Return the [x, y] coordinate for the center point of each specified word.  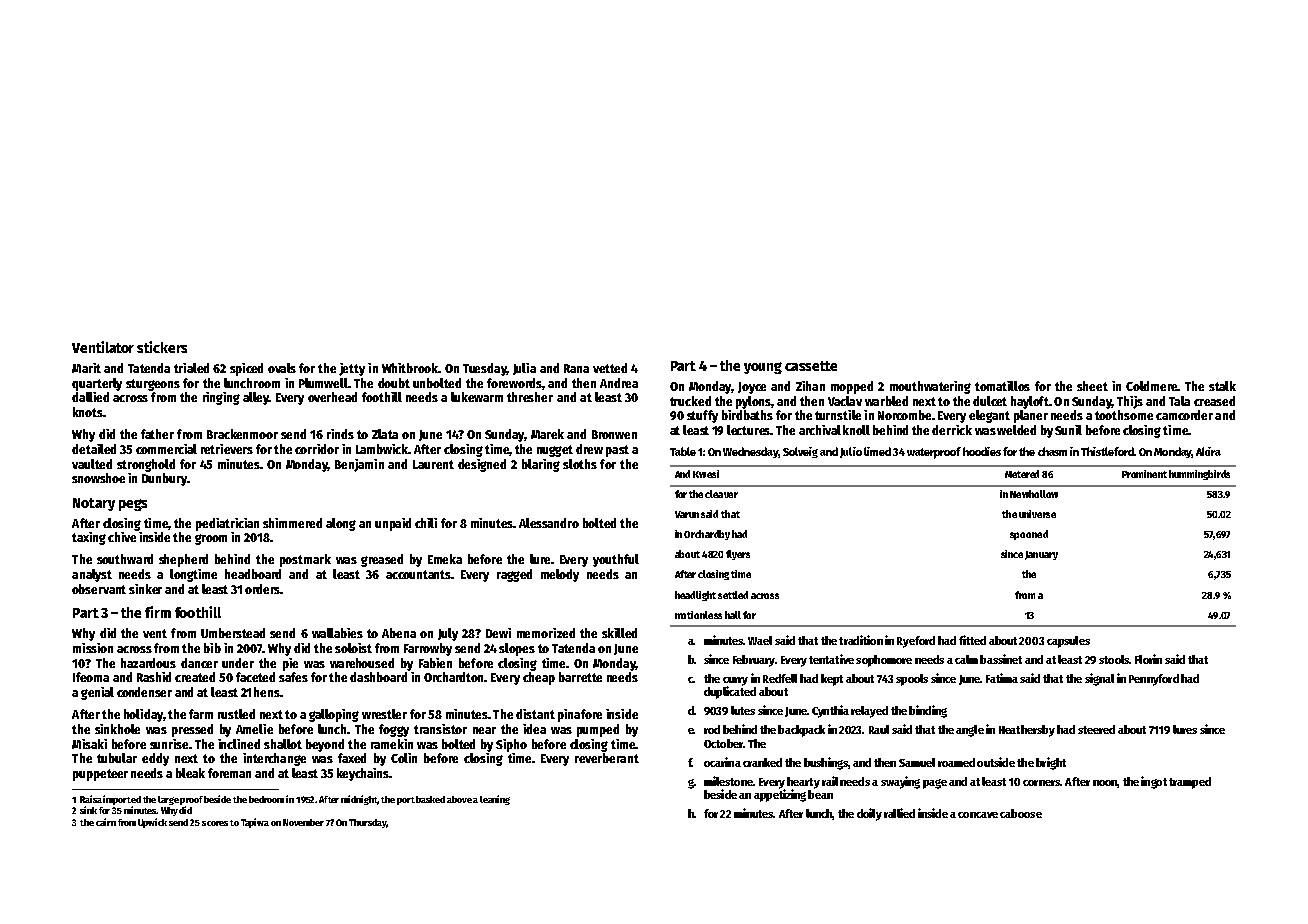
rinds [340, 434]
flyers [738, 555]
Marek [547, 434]
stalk [1222, 386]
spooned [1029, 535]
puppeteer [100, 775]
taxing [89, 538]
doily [869, 814]
